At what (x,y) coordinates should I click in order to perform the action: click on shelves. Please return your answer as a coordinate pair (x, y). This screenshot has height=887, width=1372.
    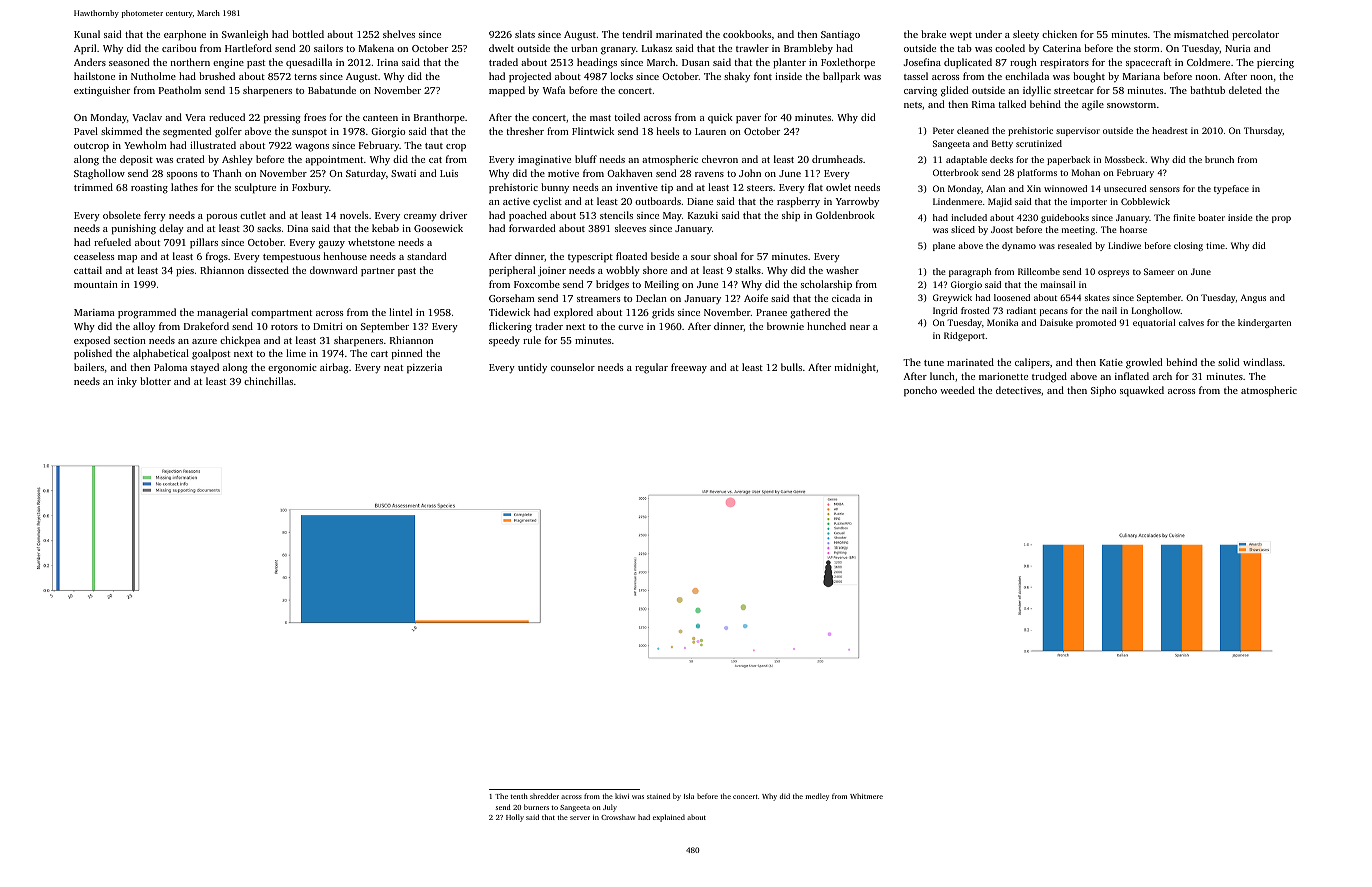
    Looking at the image, I should click on (399, 34).
